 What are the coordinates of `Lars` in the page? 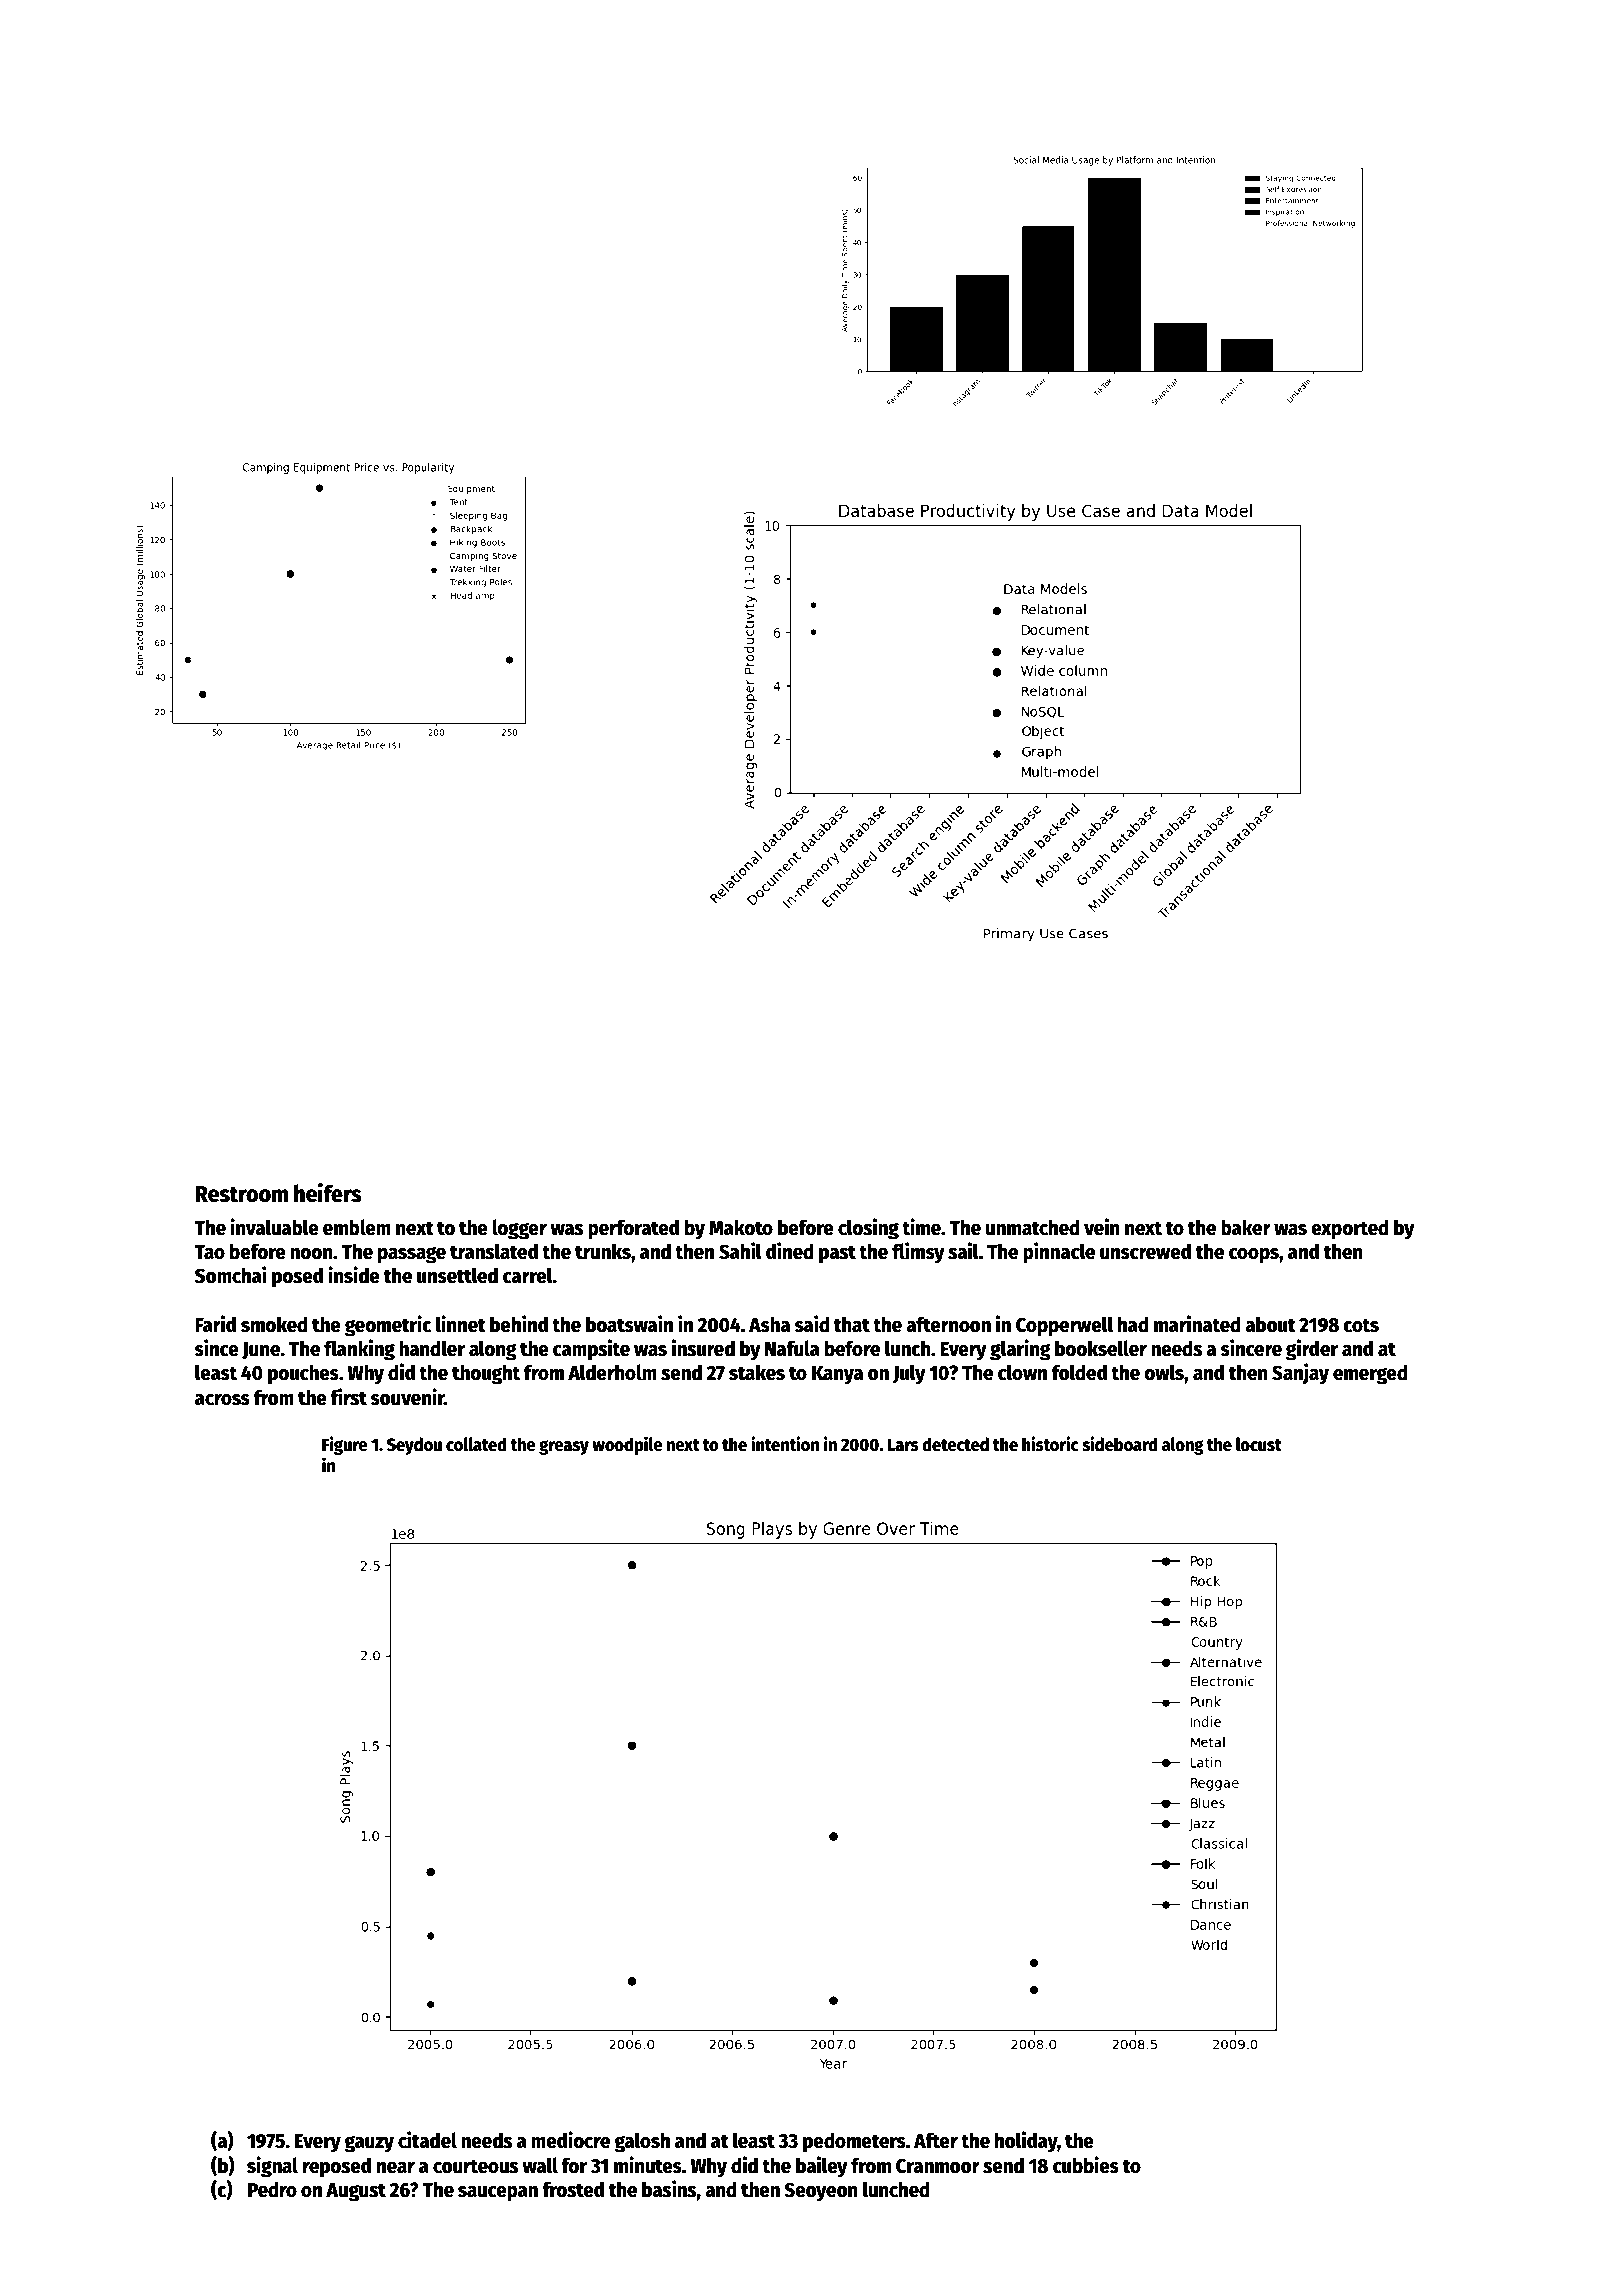 It's located at (903, 1445).
